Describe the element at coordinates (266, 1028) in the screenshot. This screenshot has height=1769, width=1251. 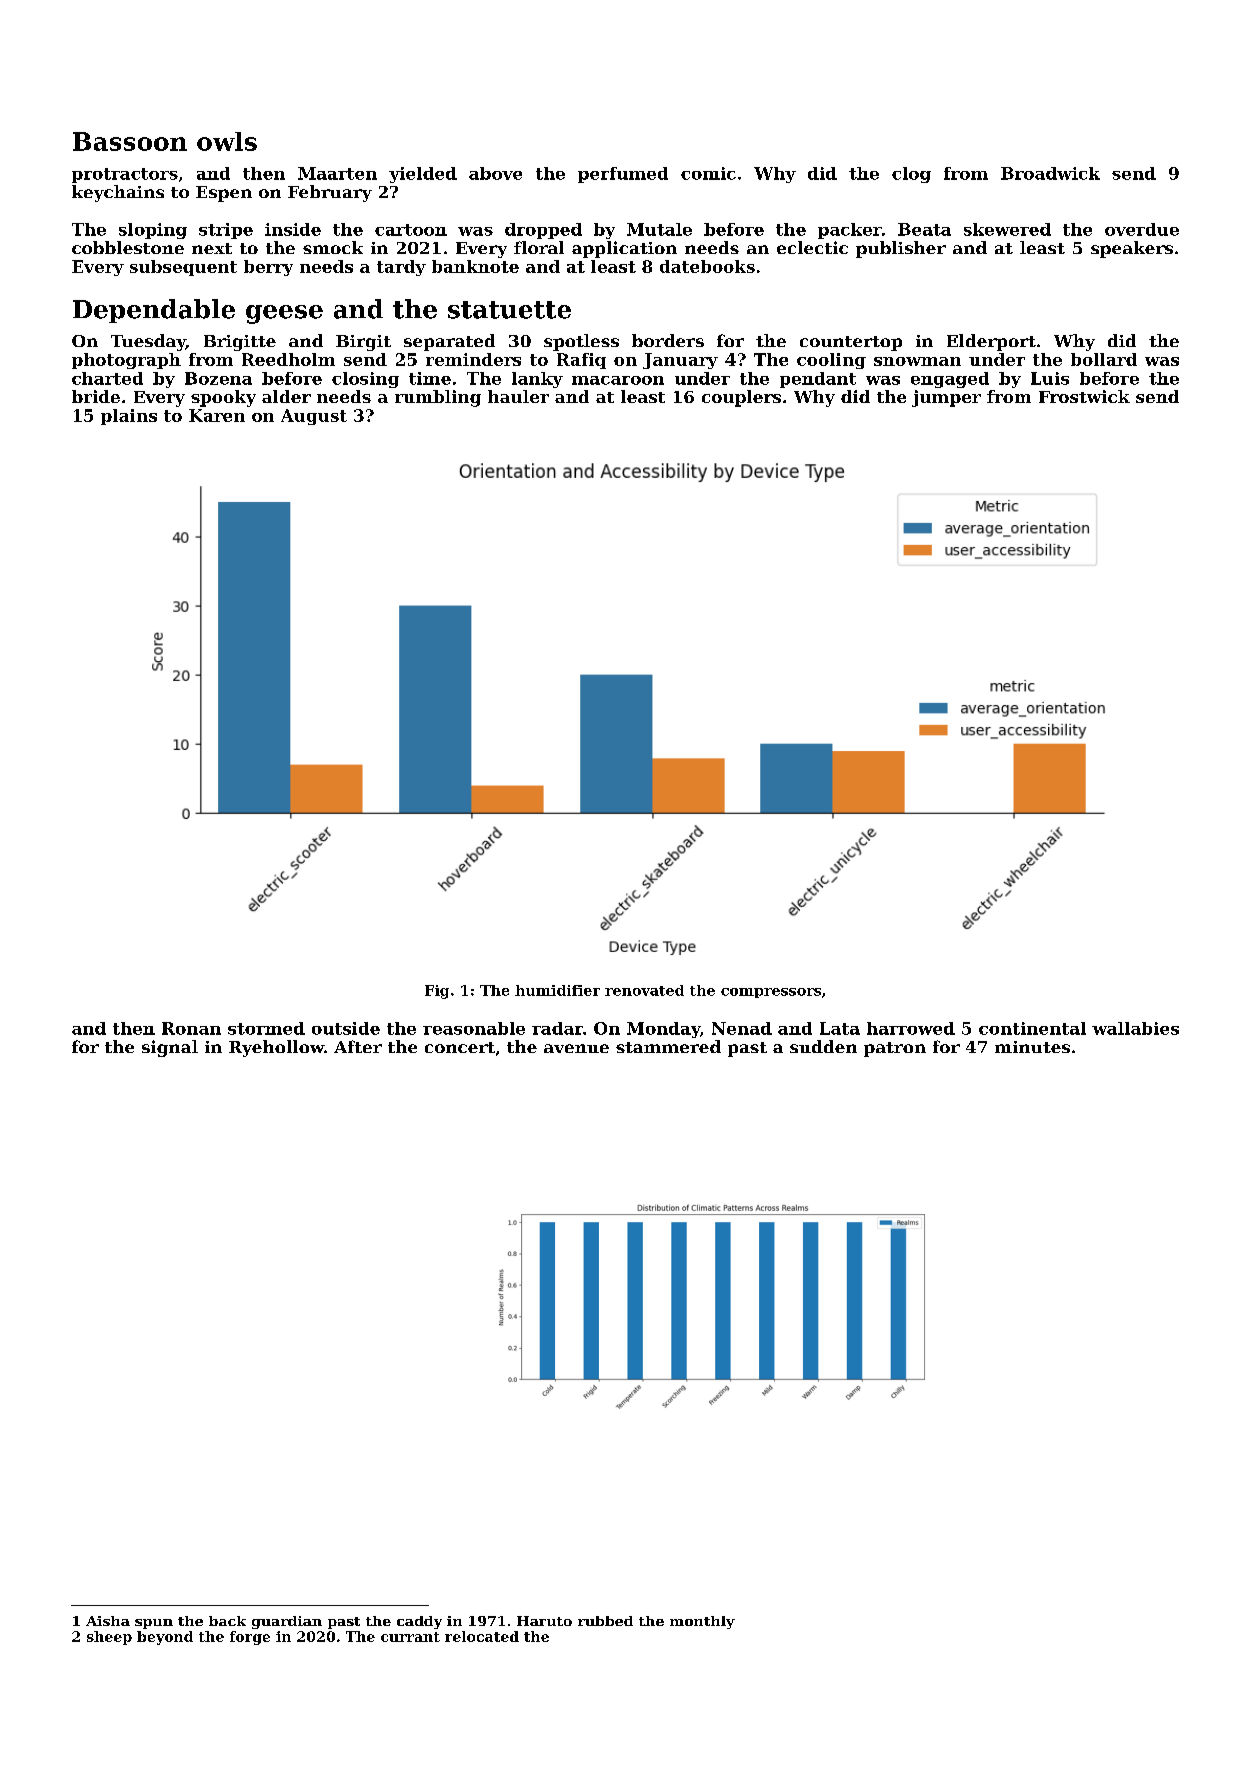
I see `stormed` at that location.
